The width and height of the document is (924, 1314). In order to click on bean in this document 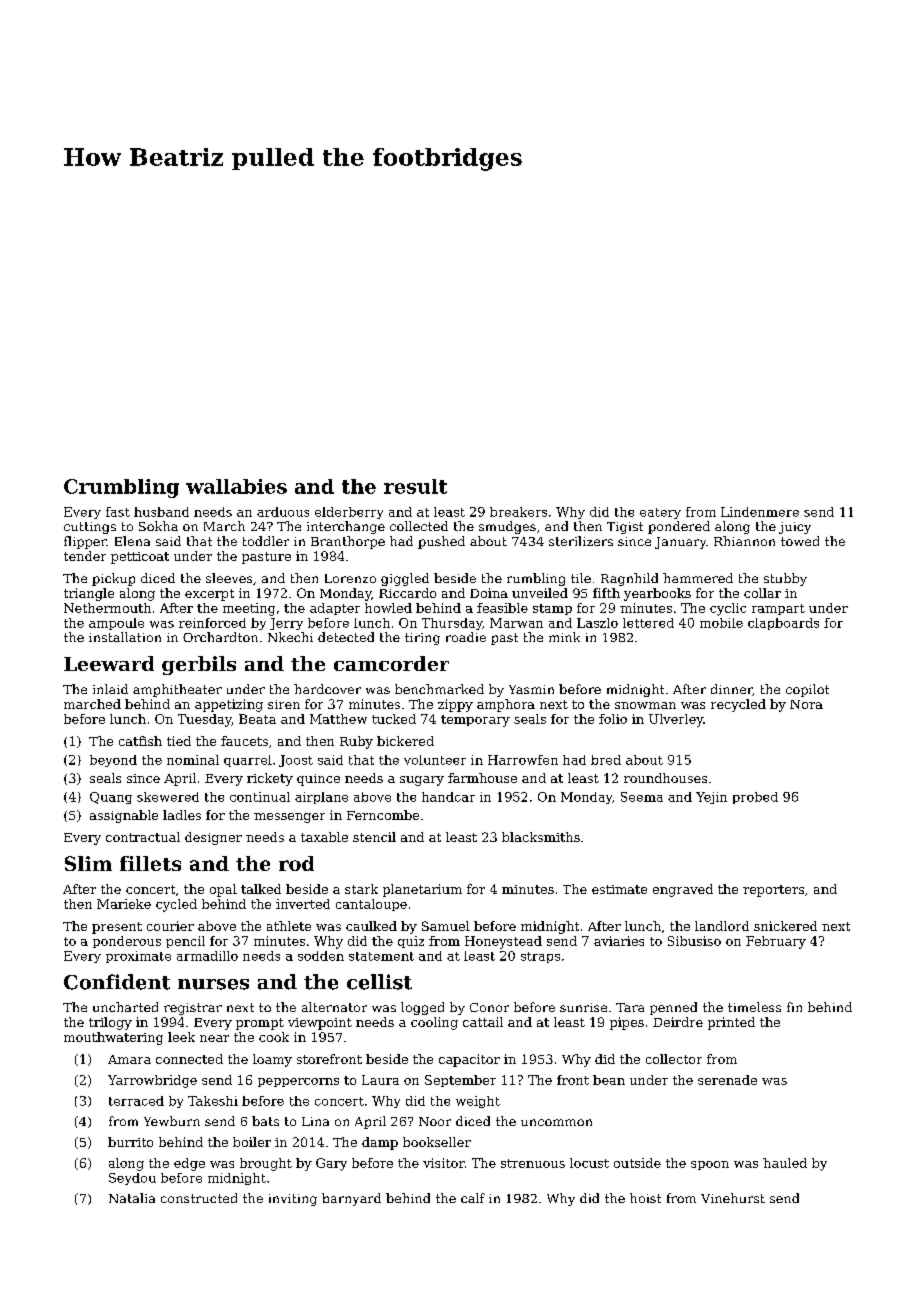, I will do `click(609, 1080)`.
